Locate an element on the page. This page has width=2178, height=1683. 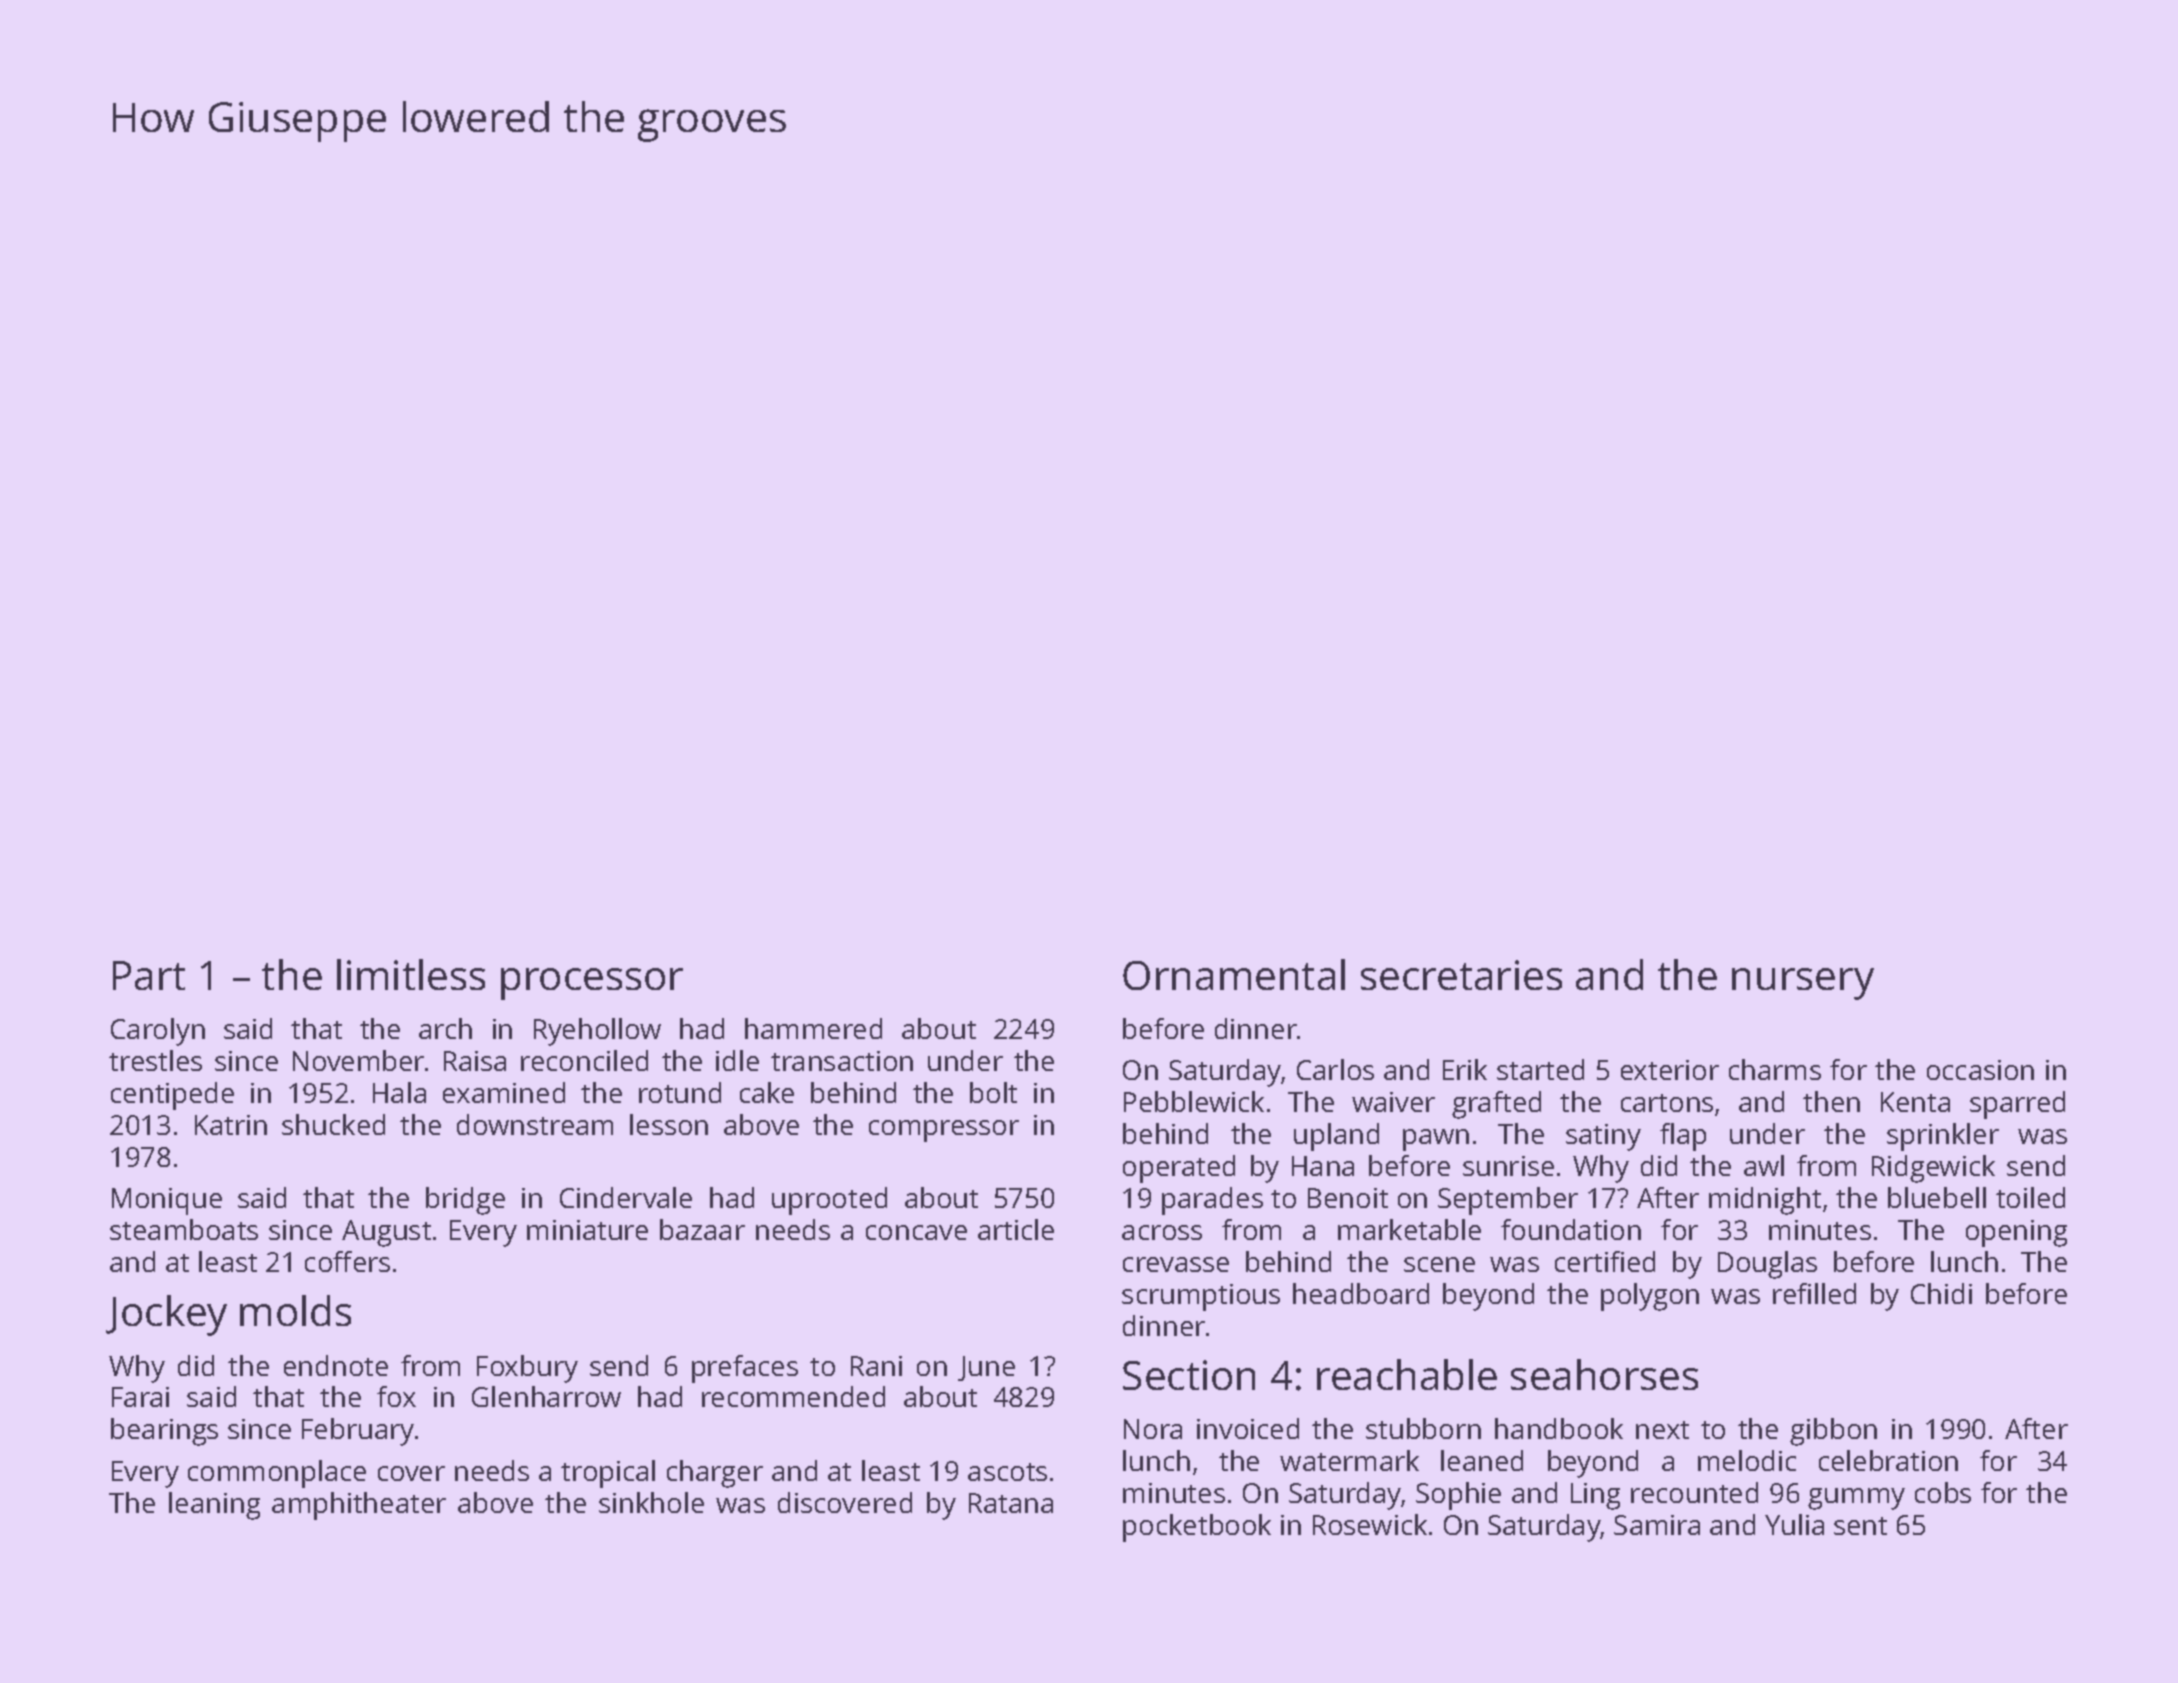
hammered is located at coordinates (813, 1028).
